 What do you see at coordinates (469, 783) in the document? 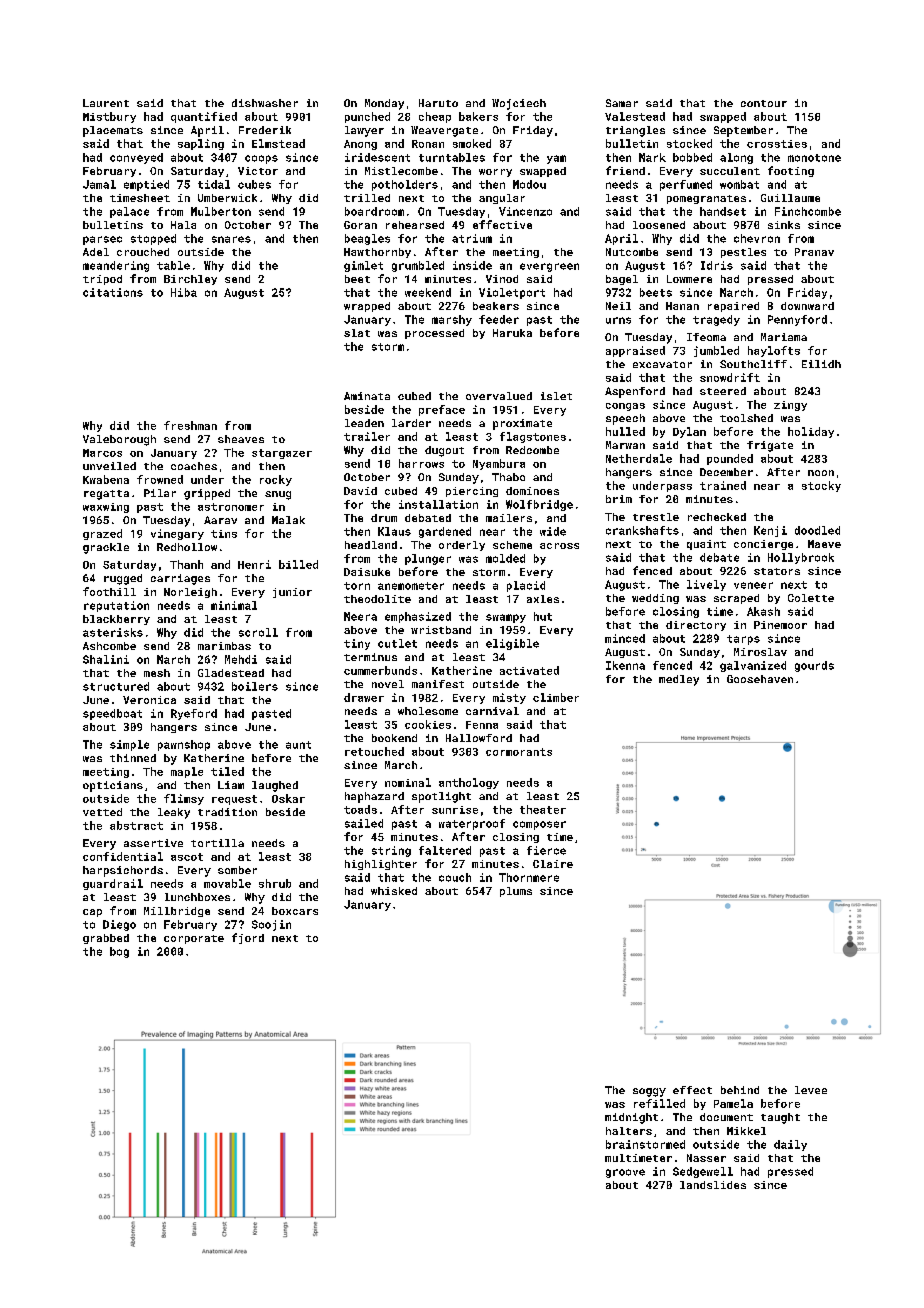
I see `anthology` at bounding box center [469, 783].
